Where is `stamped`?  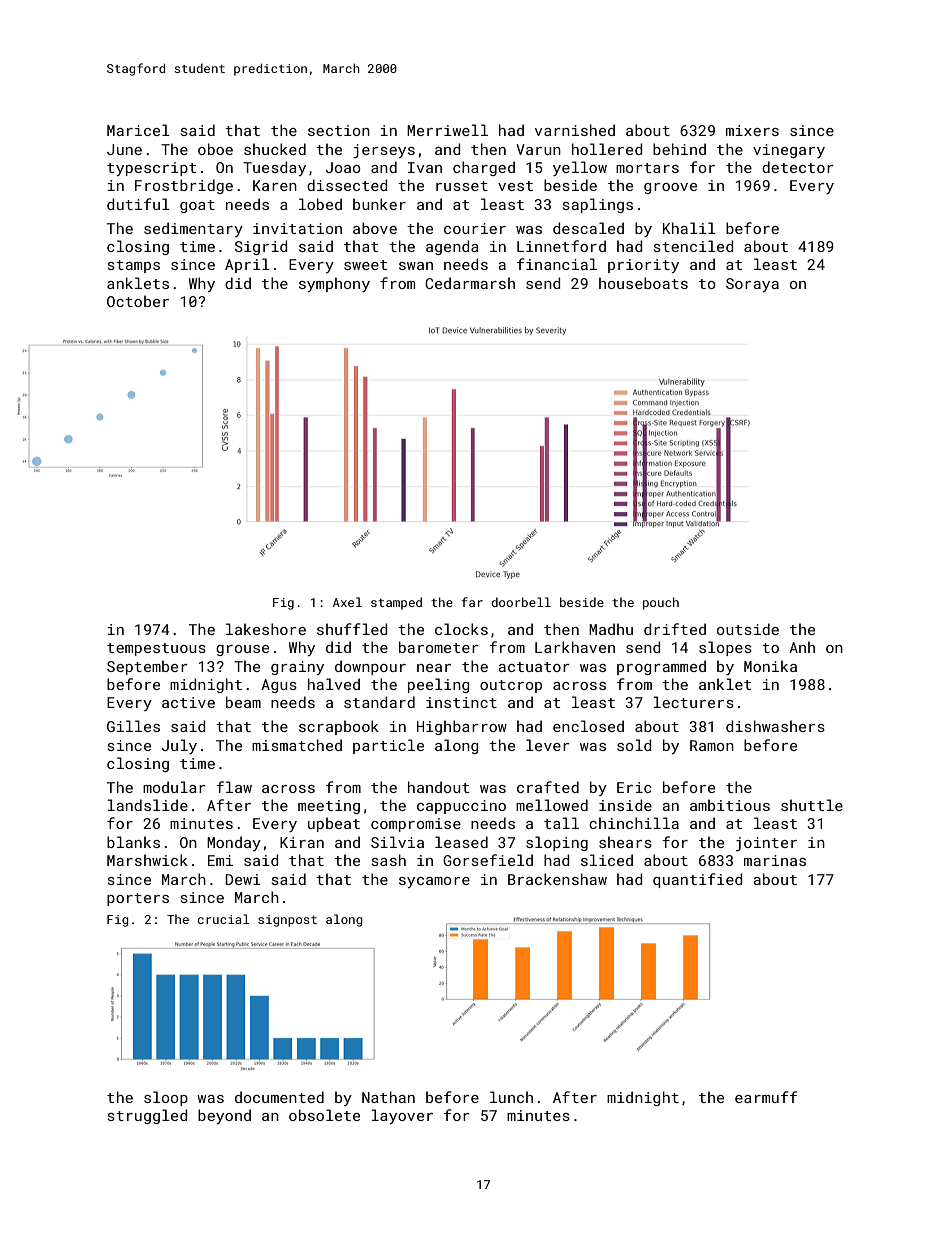
stamped is located at coordinates (396, 603).
